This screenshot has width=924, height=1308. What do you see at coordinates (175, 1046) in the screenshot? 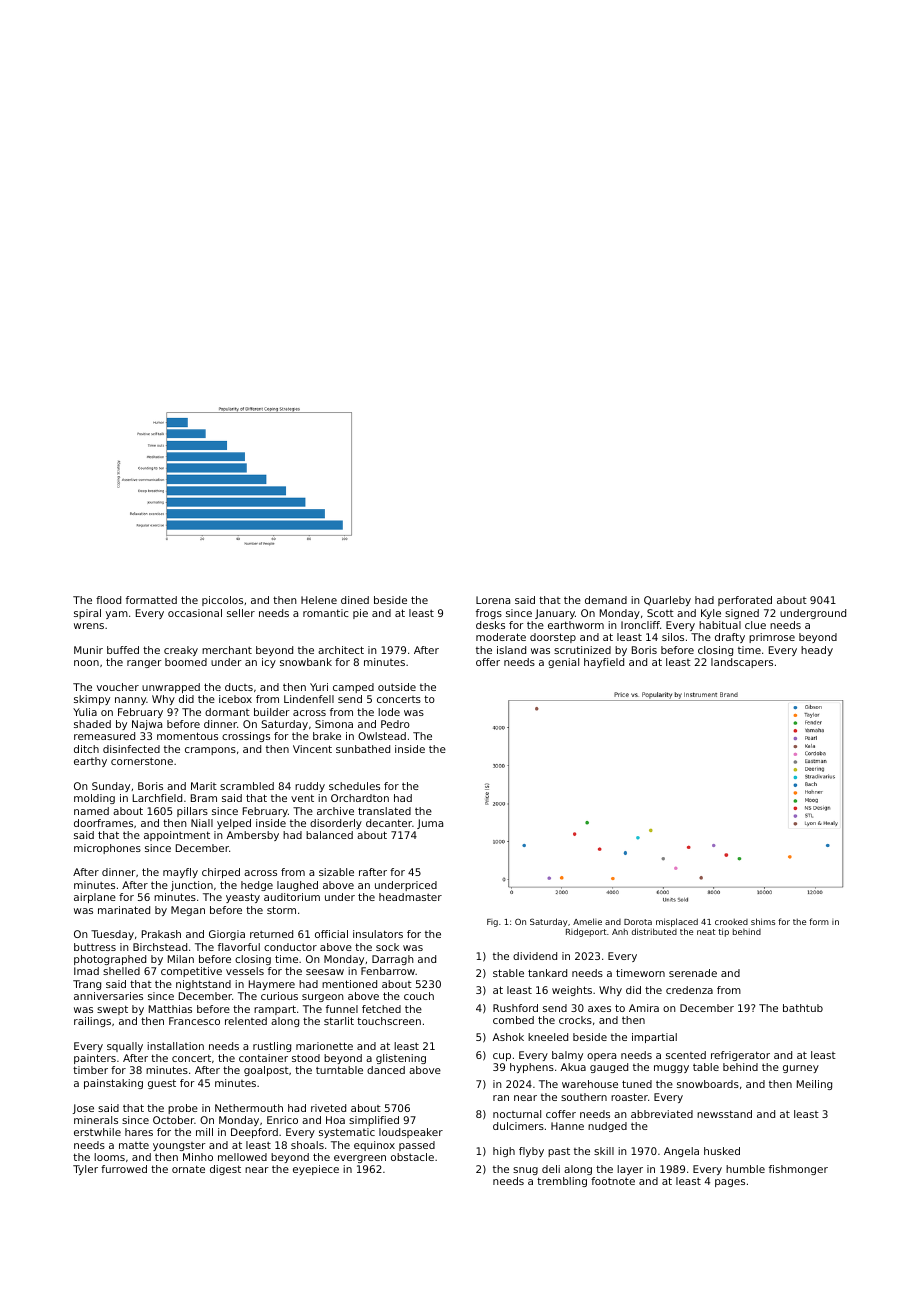
I see `installation` at bounding box center [175, 1046].
